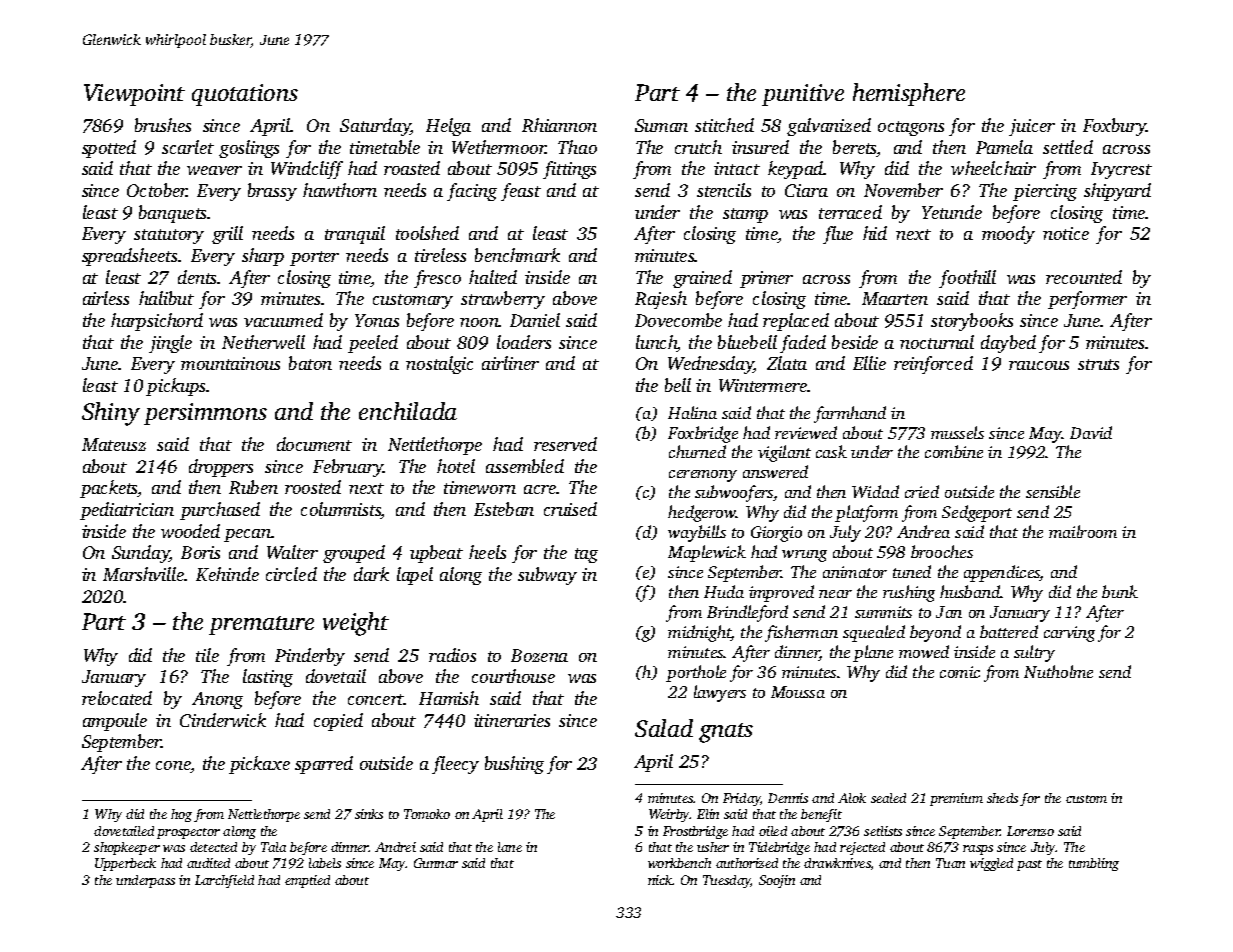 The height and width of the screenshot is (952, 1233). Describe the element at coordinates (806, 432) in the screenshot. I see `reviewed` at that location.
